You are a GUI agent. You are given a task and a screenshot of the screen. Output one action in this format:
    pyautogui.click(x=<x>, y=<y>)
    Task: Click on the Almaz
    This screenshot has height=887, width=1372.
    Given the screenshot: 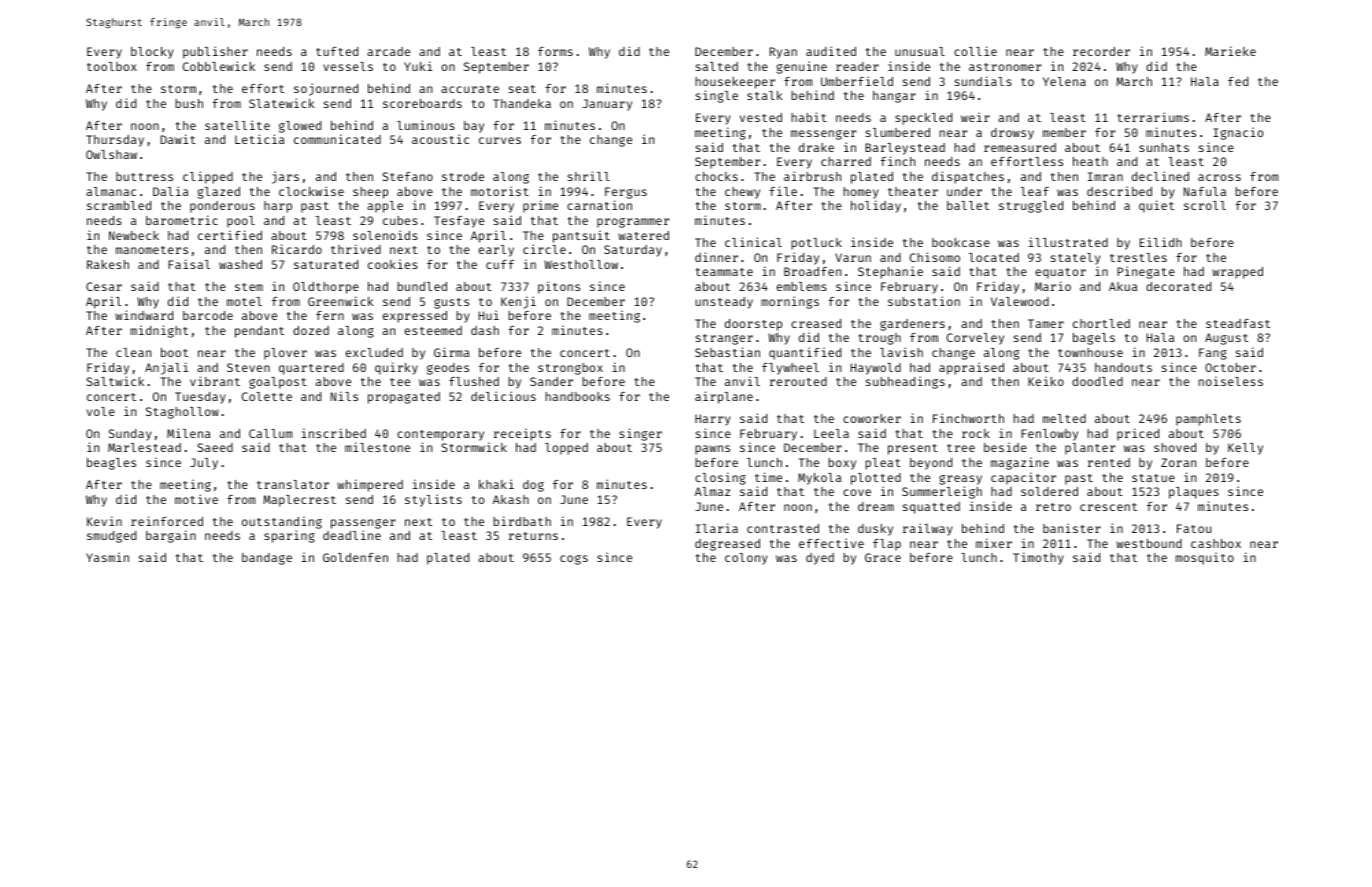 What is the action you would take?
    pyautogui.click(x=712, y=491)
